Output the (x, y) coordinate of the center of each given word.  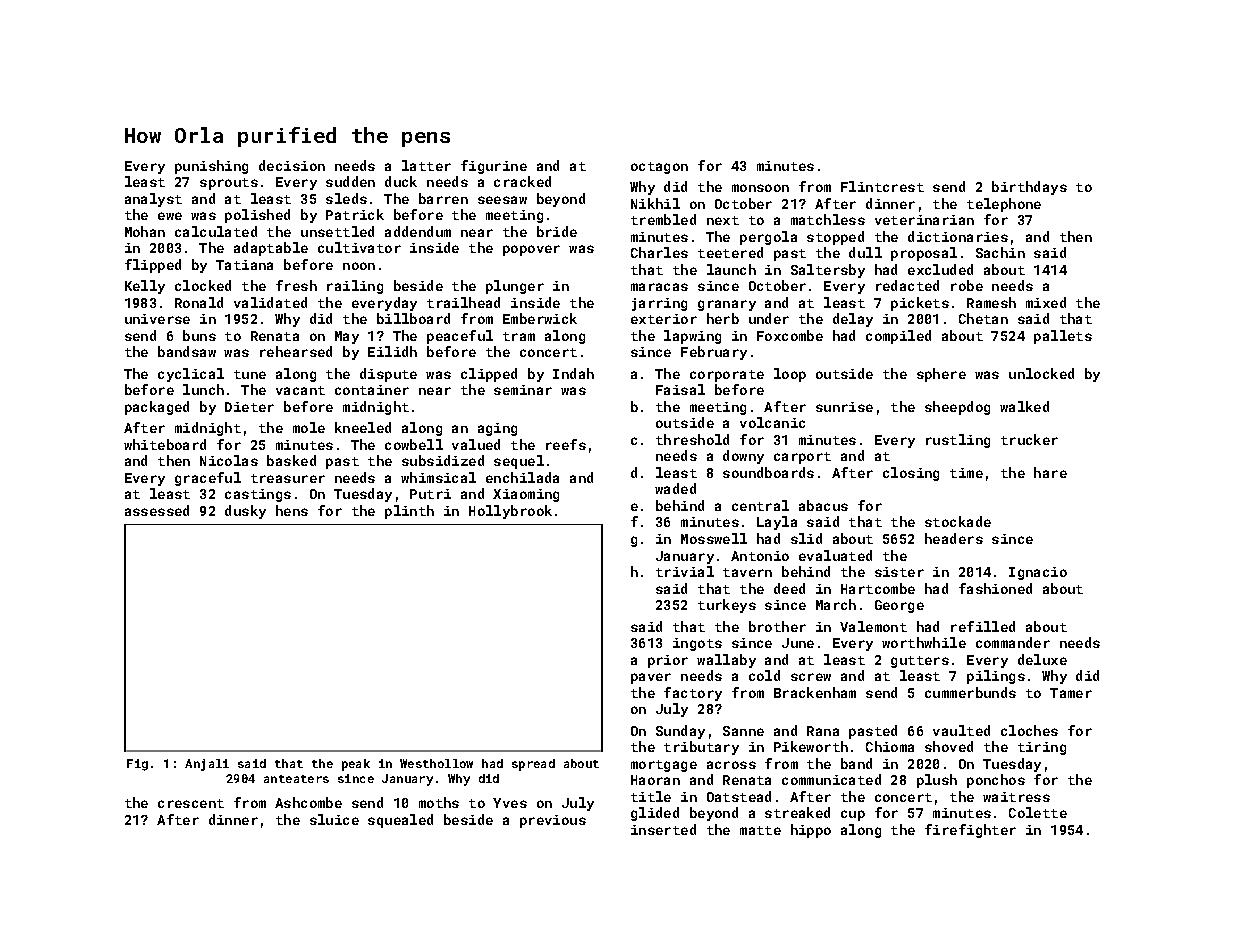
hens (292, 510)
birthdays (1029, 188)
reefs (566, 444)
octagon (659, 168)
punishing (211, 167)
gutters (920, 662)
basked (291, 460)
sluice (334, 819)
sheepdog (957, 408)
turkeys (727, 606)
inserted (663, 829)
